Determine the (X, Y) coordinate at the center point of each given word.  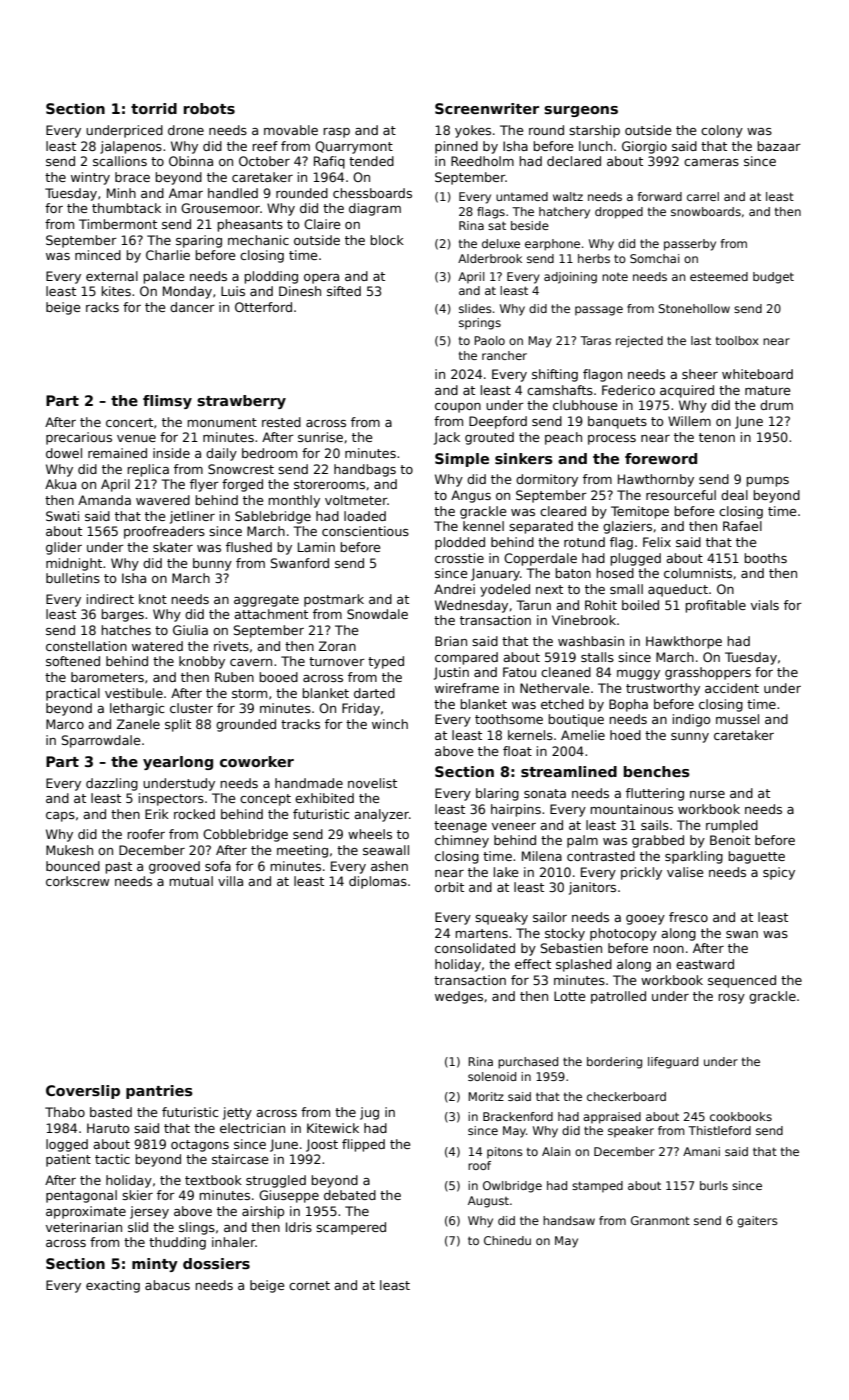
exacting (113, 1286)
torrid (154, 108)
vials (765, 605)
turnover (337, 661)
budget (773, 278)
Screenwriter (487, 108)
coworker (257, 761)
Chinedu (507, 1240)
